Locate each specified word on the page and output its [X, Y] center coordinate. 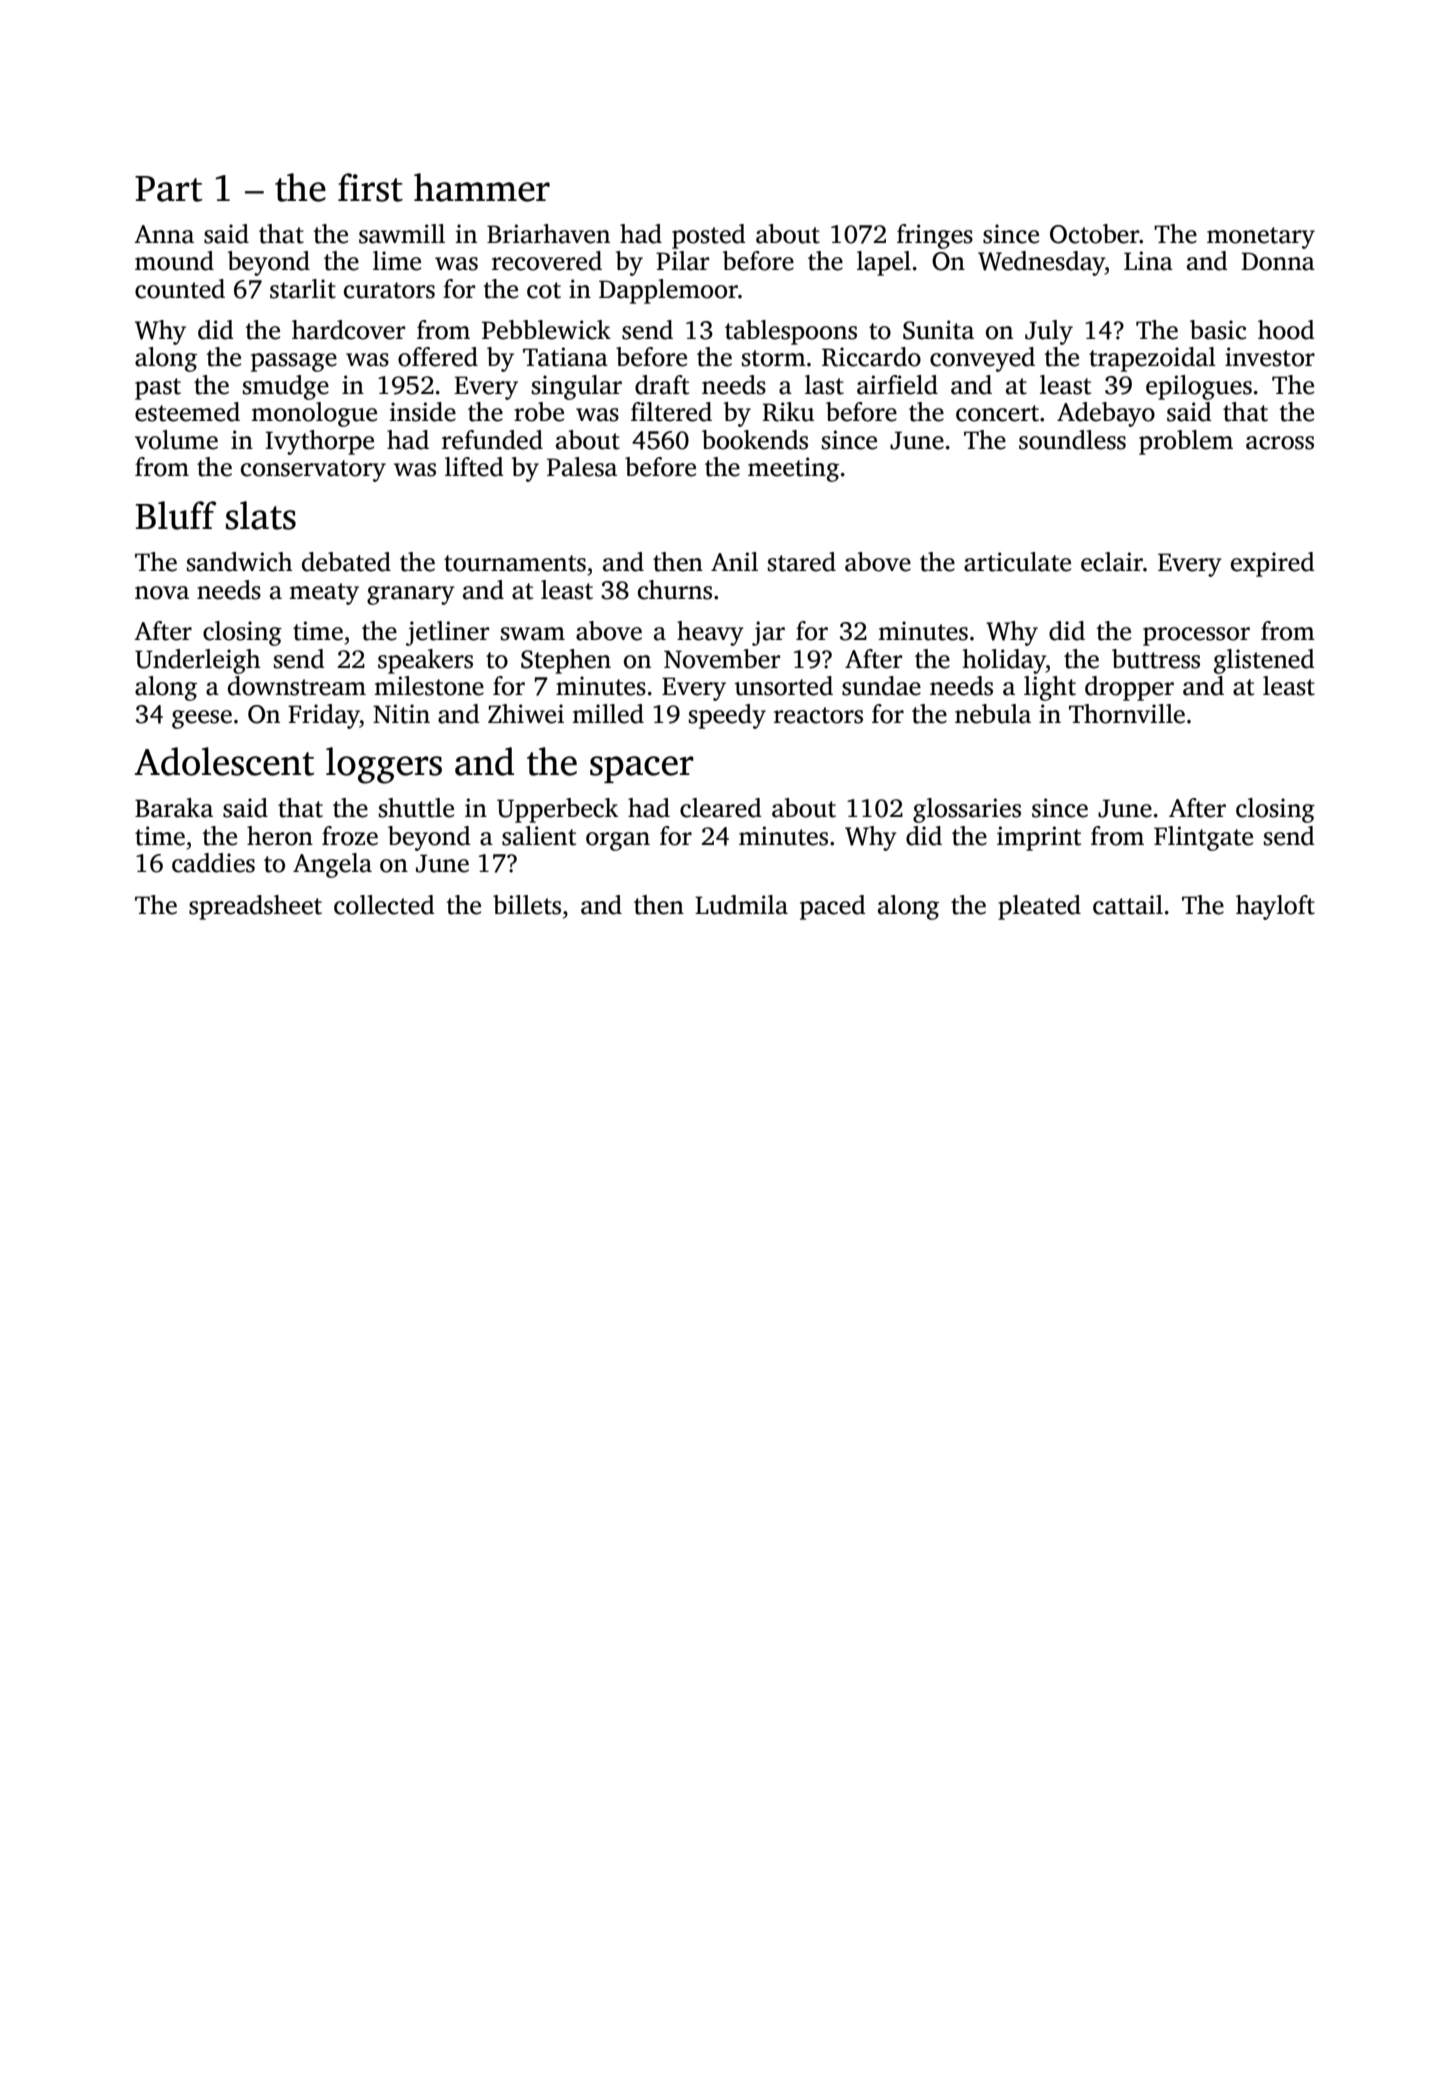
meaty [324, 594]
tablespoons [791, 332]
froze [350, 836]
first [370, 187]
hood [1286, 330]
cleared [721, 808]
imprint [1039, 838]
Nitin [401, 714]
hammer [482, 187]
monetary [1261, 238]
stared [802, 562]
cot [544, 290]
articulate [1017, 562]
